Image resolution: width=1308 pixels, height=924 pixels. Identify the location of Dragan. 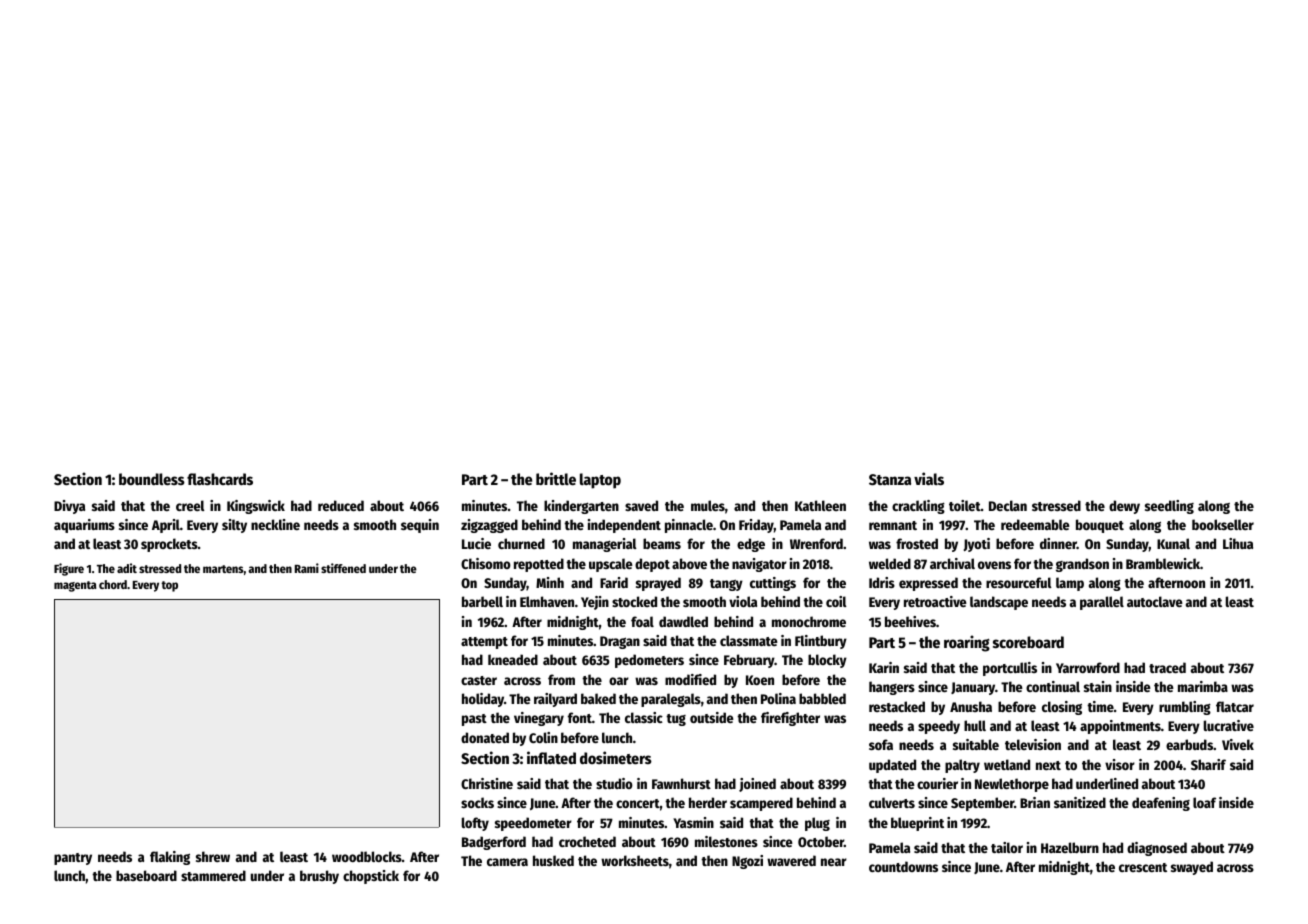
(620, 642).
